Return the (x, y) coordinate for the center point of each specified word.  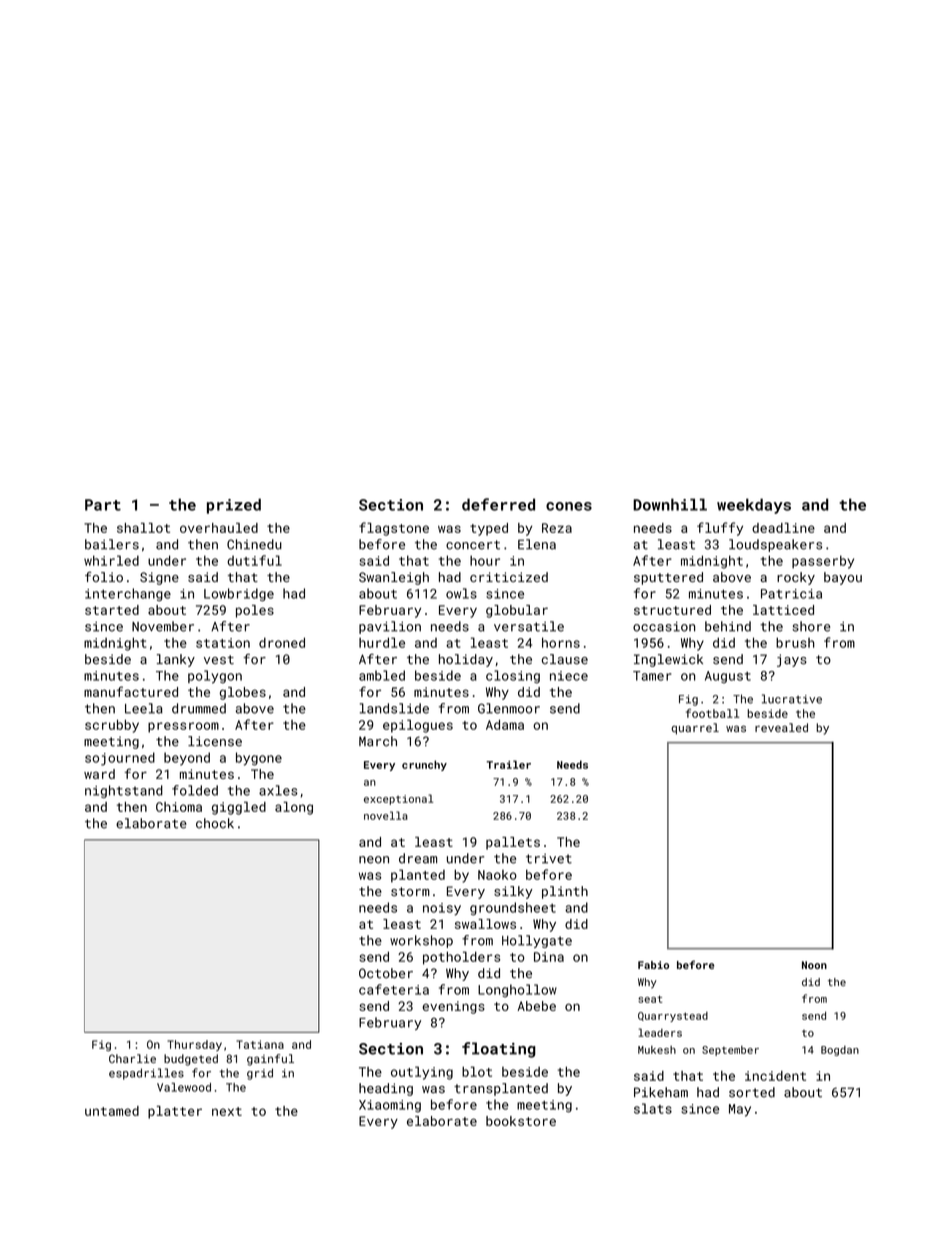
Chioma (179, 807)
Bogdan (840, 1051)
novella (386, 815)
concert (473, 545)
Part (103, 505)
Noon (814, 965)
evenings (453, 1007)
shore (811, 626)
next (227, 1111)
